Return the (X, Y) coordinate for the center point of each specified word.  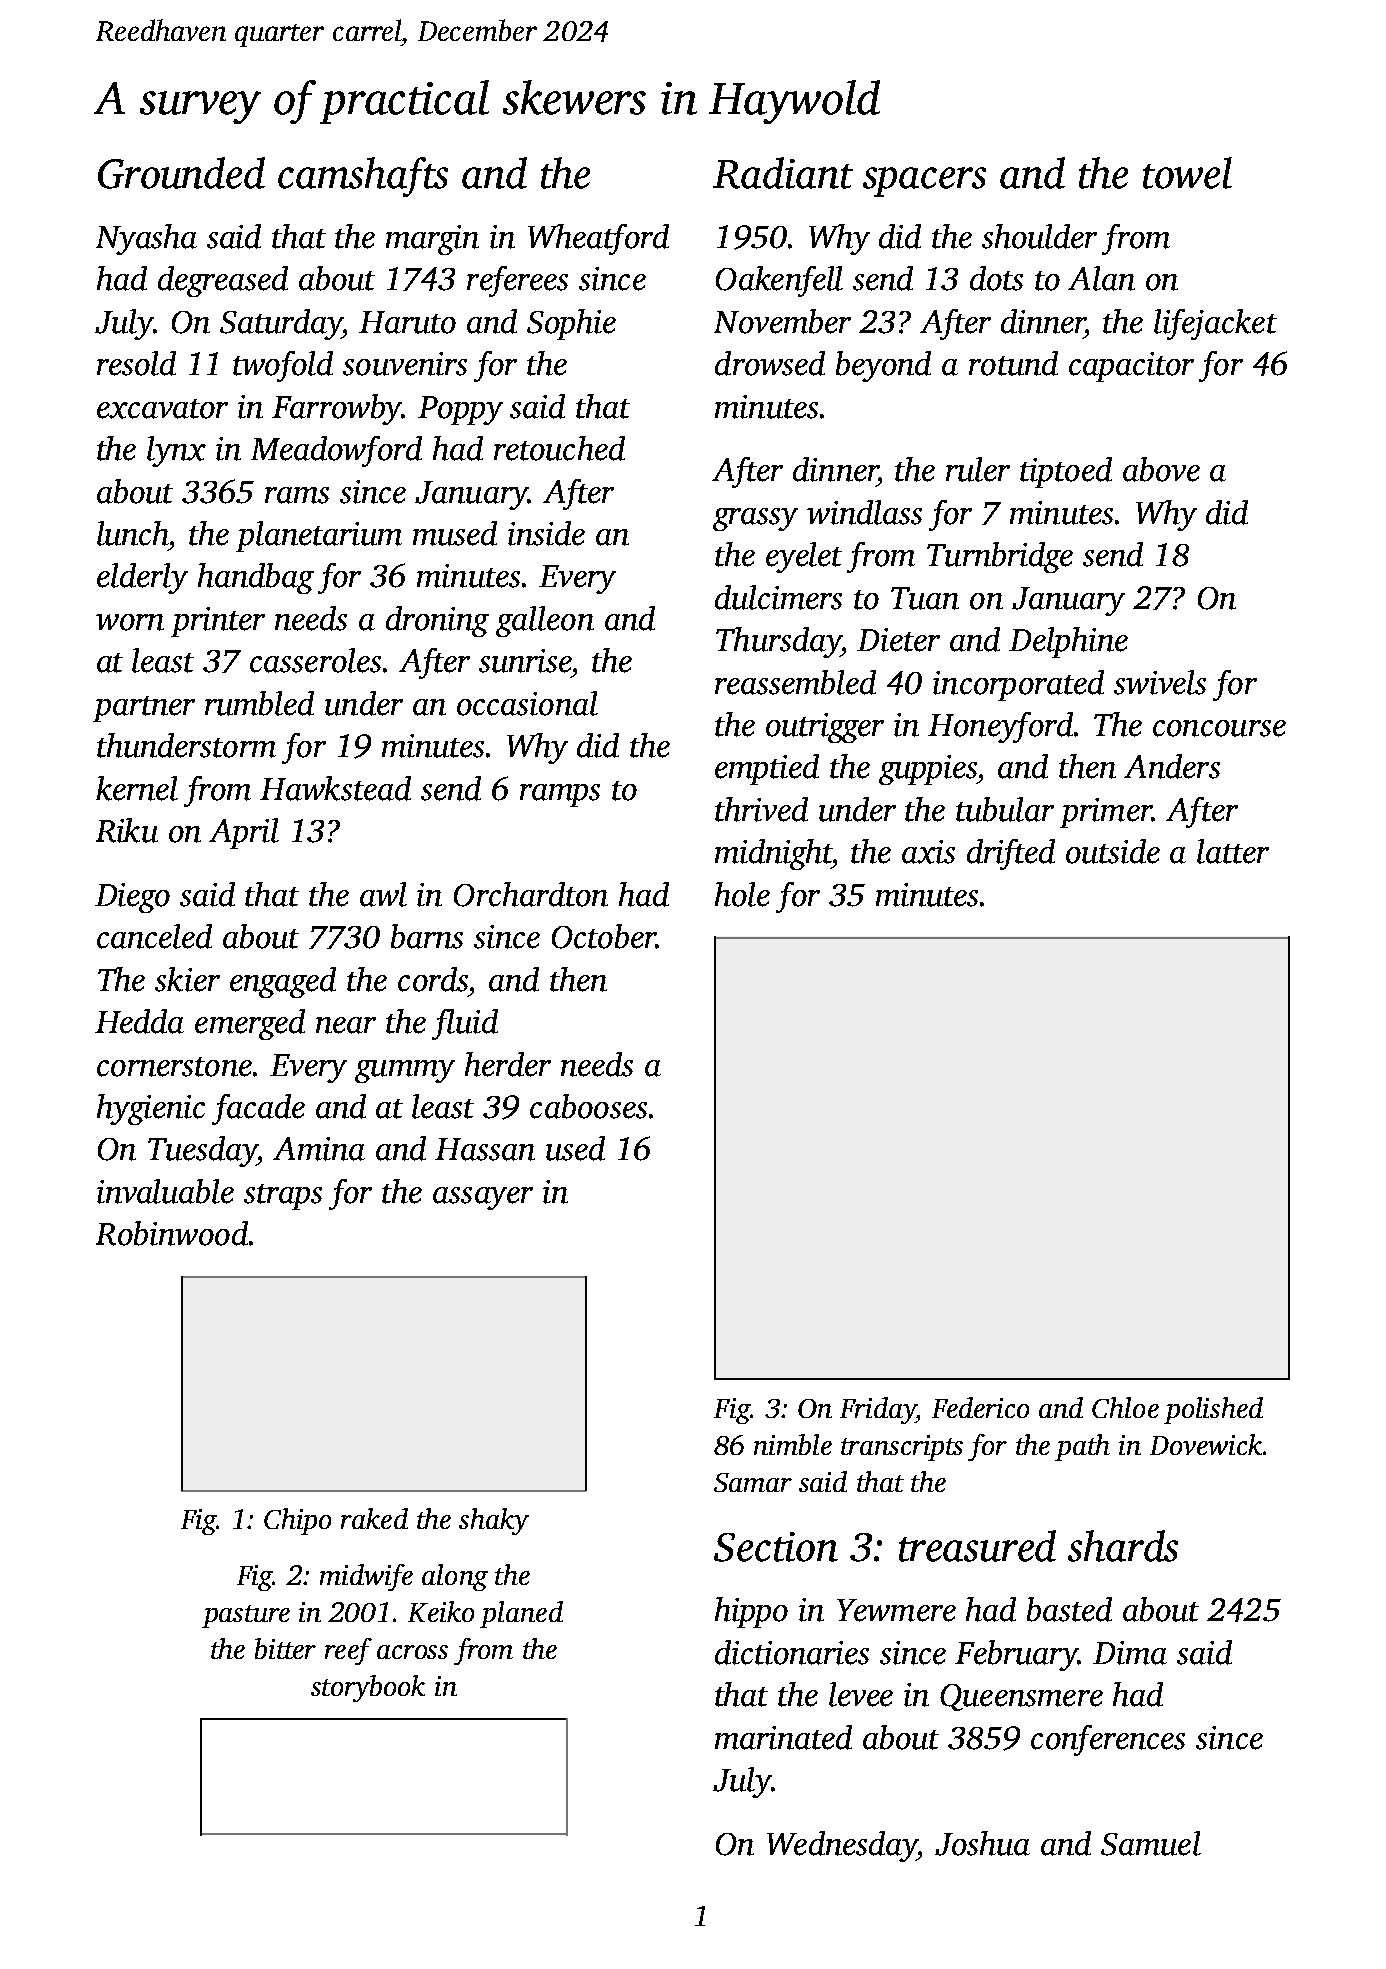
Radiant (783, 173)
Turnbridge (1000, 557)
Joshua (982, 1843)
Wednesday (842, 1846)
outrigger (825, 728)
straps (283, 1197)
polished (1213, 1410)
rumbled (259, 703)
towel (1187, 173)
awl (383, 894)
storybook (368, 1688)
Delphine (1068, 642)
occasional (527, 703)
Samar (753, 1482)
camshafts (363, 177)
